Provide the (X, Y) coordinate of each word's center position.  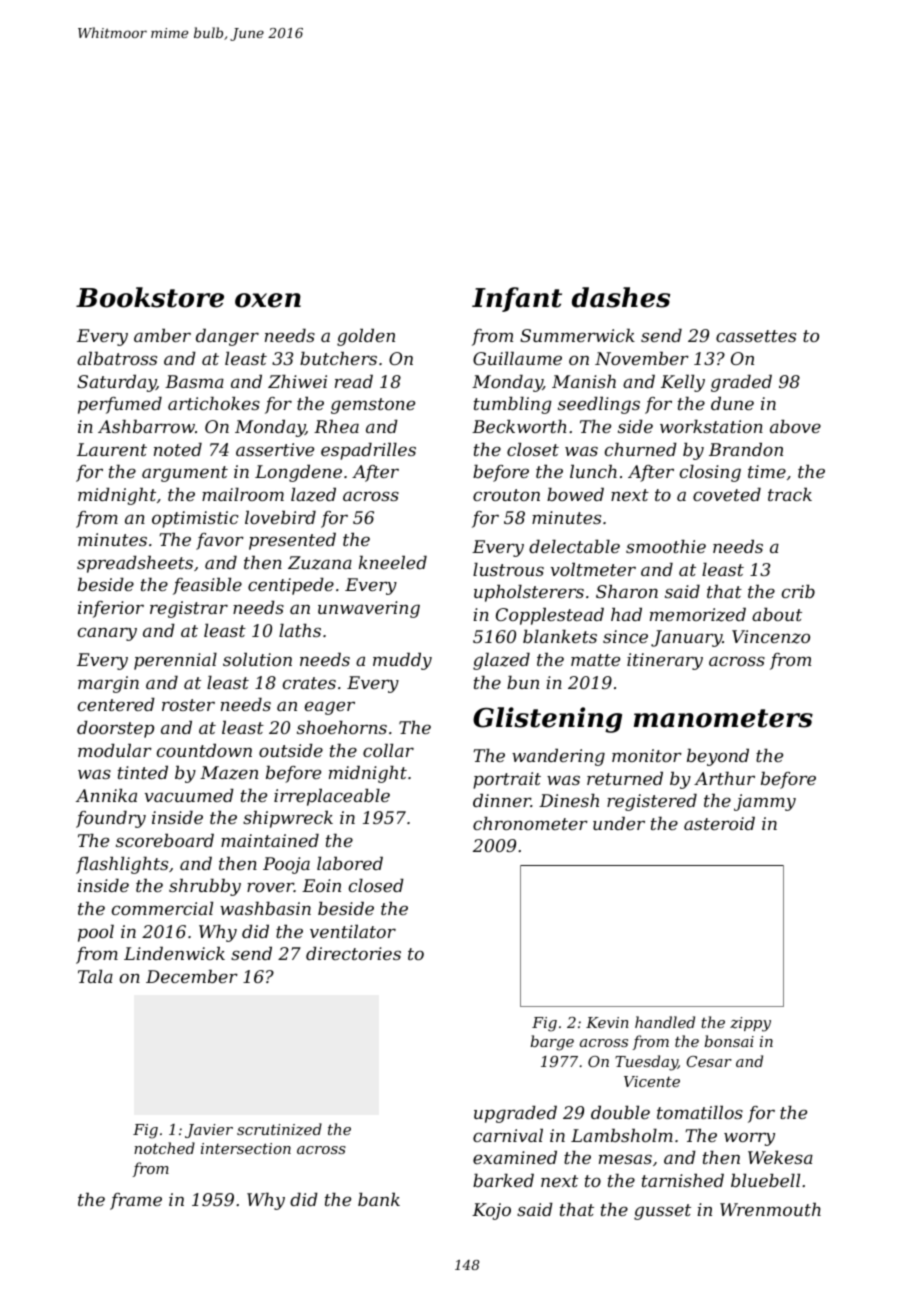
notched (164, 1148)
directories (353, 953)
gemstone (373, 406)
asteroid (719, 823)
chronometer (530, 823)
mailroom (243, 494)
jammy (765, 802)
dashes (621, 297)
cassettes (756, 336)
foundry (111, 819)
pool (96, 933)
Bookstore (150, 297)
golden (366, 337)
